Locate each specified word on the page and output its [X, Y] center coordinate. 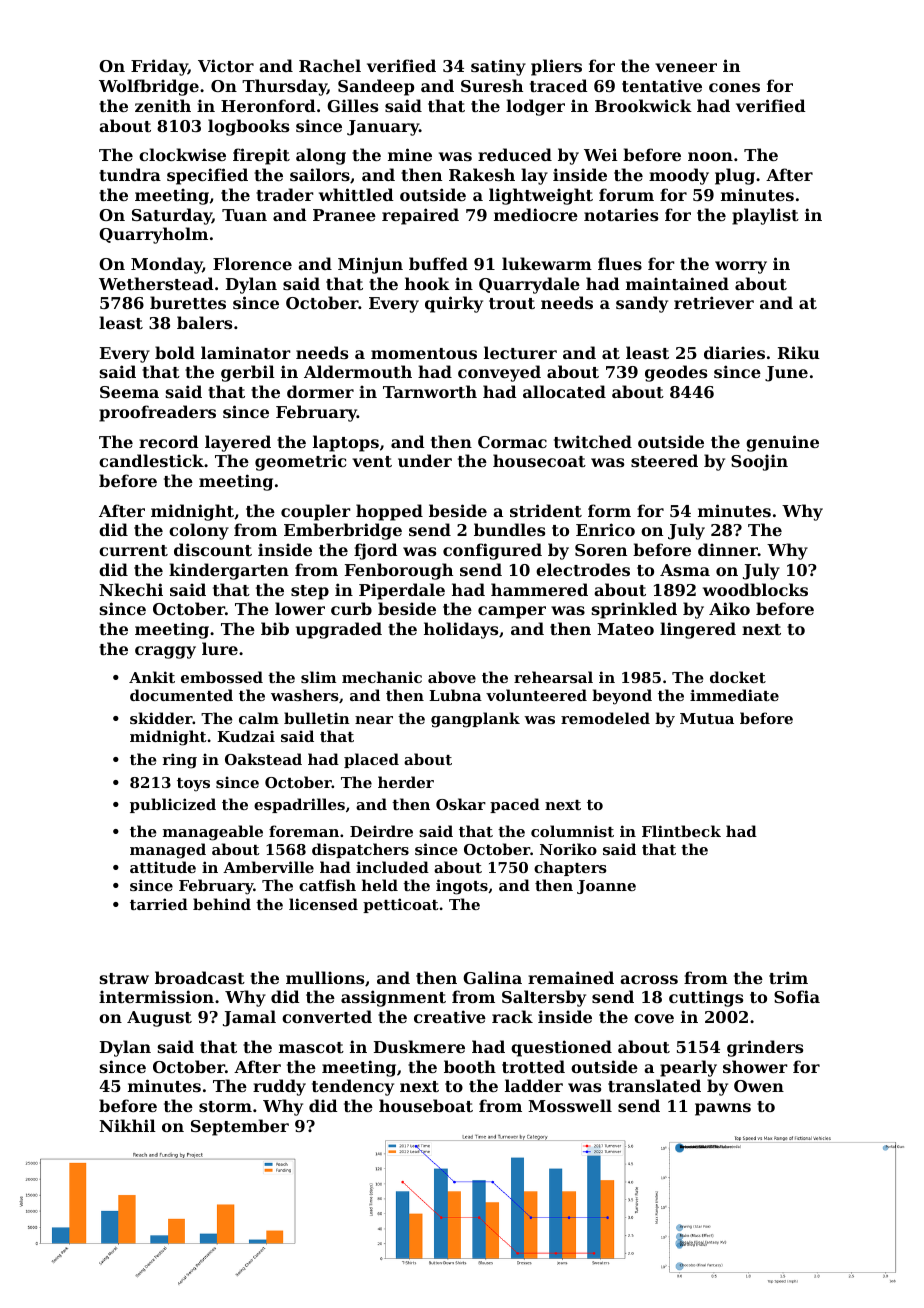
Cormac [512, 442]
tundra [130, 174]
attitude [163, 867]
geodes [676, 373]
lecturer [520, 352]
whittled [356, 194]
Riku [799, 352]
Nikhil [127, 1125]
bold [175, 352]
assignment [393, 998]
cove [654, 1018]
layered [238, 443]
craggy [165, 652]
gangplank [475, 720]
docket [738, 677]
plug [735, 176]
